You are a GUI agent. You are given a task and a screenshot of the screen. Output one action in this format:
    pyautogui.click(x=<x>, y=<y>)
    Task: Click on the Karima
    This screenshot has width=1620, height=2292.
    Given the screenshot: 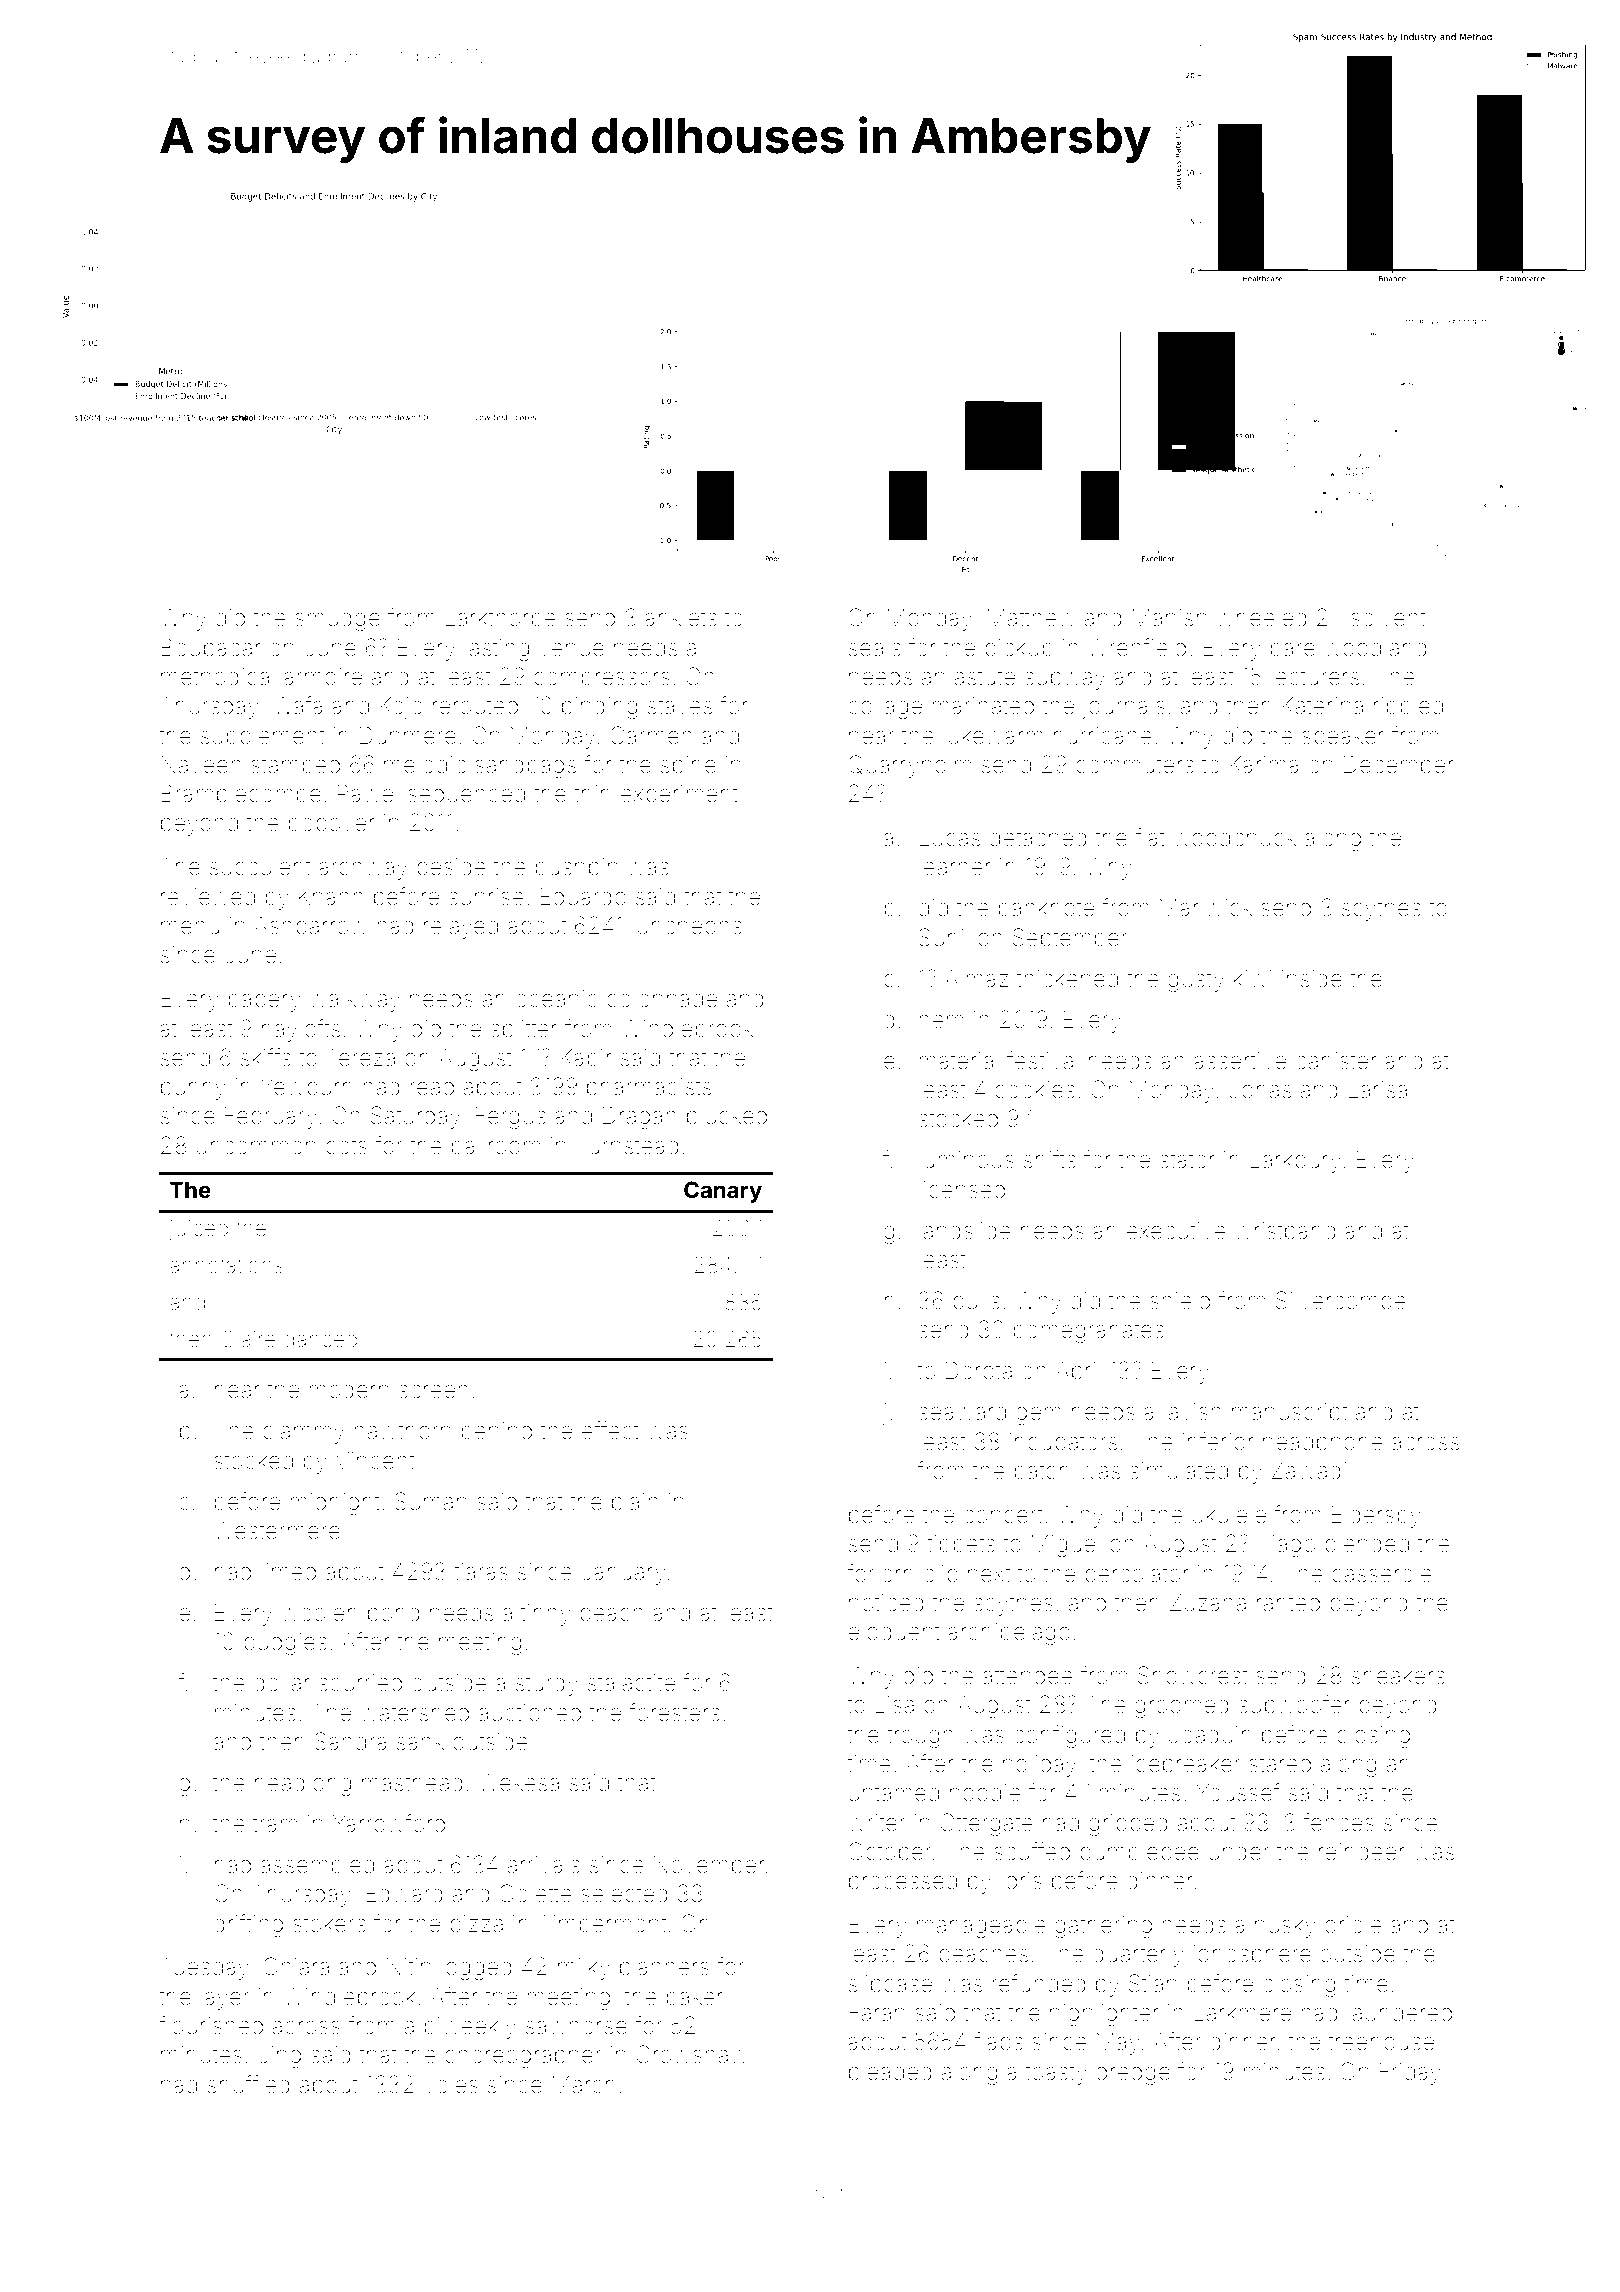 What is the action you would take?
    pyautogui.click(x=1264, y=765)
